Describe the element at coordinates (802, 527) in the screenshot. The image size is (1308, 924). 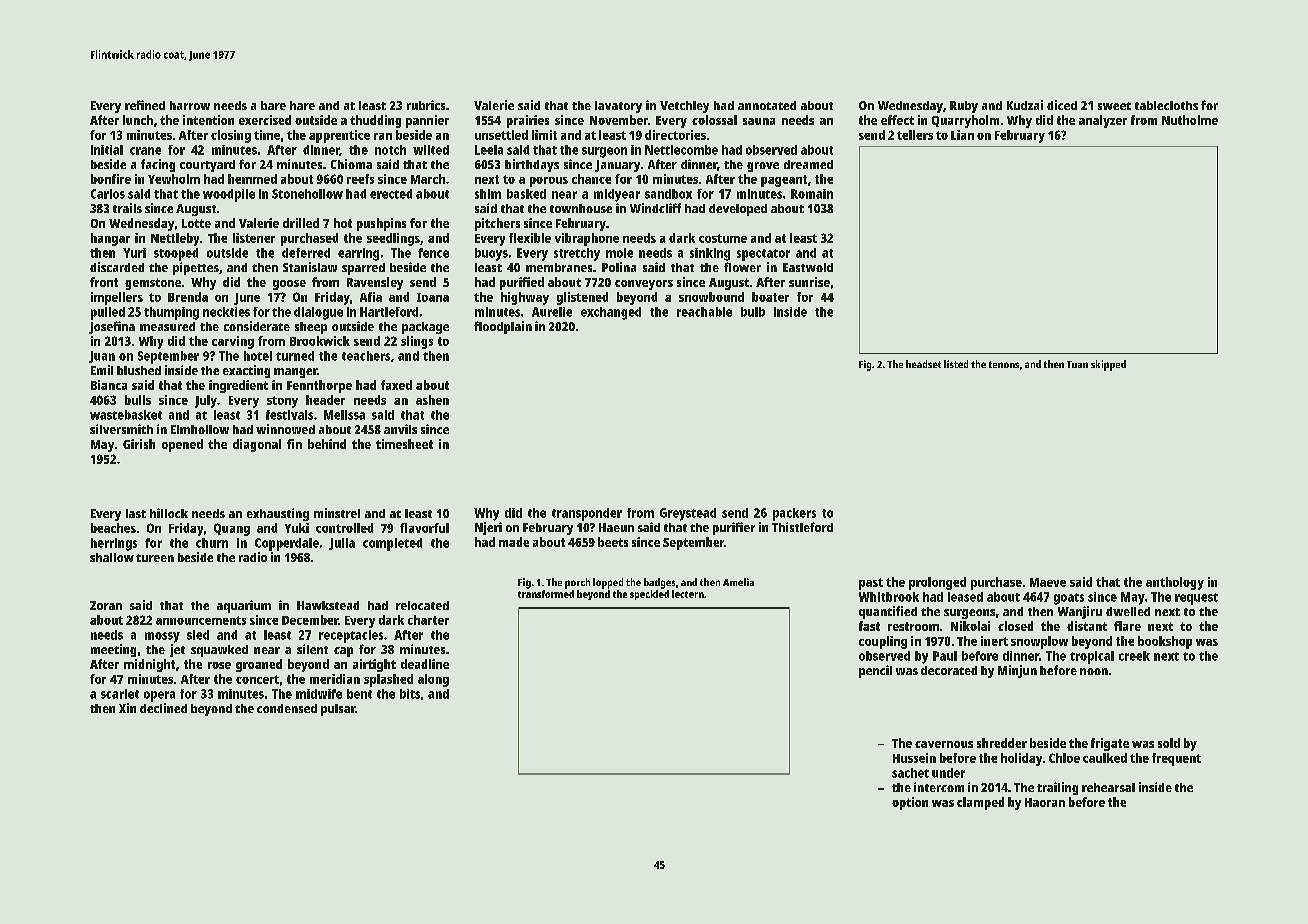
I see `Thistleford` at that location.
